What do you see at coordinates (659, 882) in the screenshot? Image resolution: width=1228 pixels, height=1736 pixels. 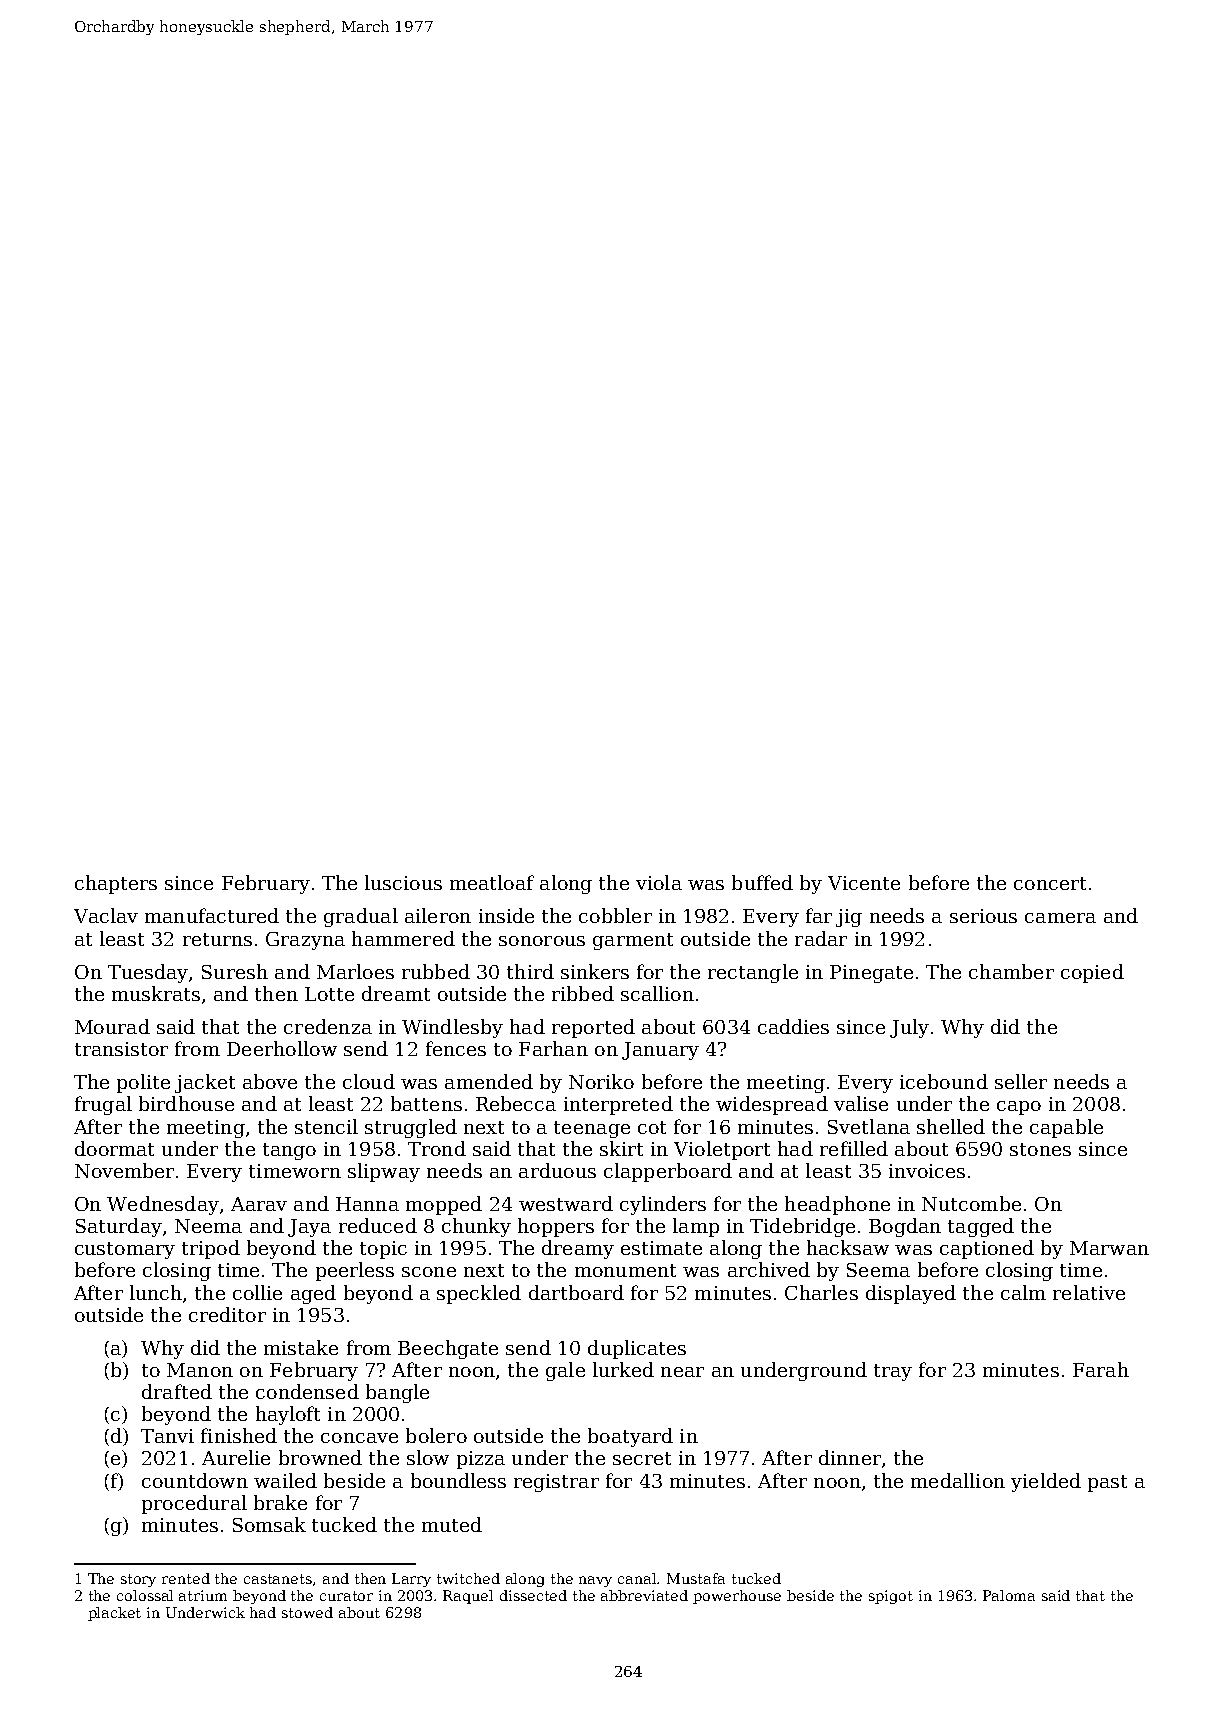 I see `viola` at bounding box center [659, 882].
